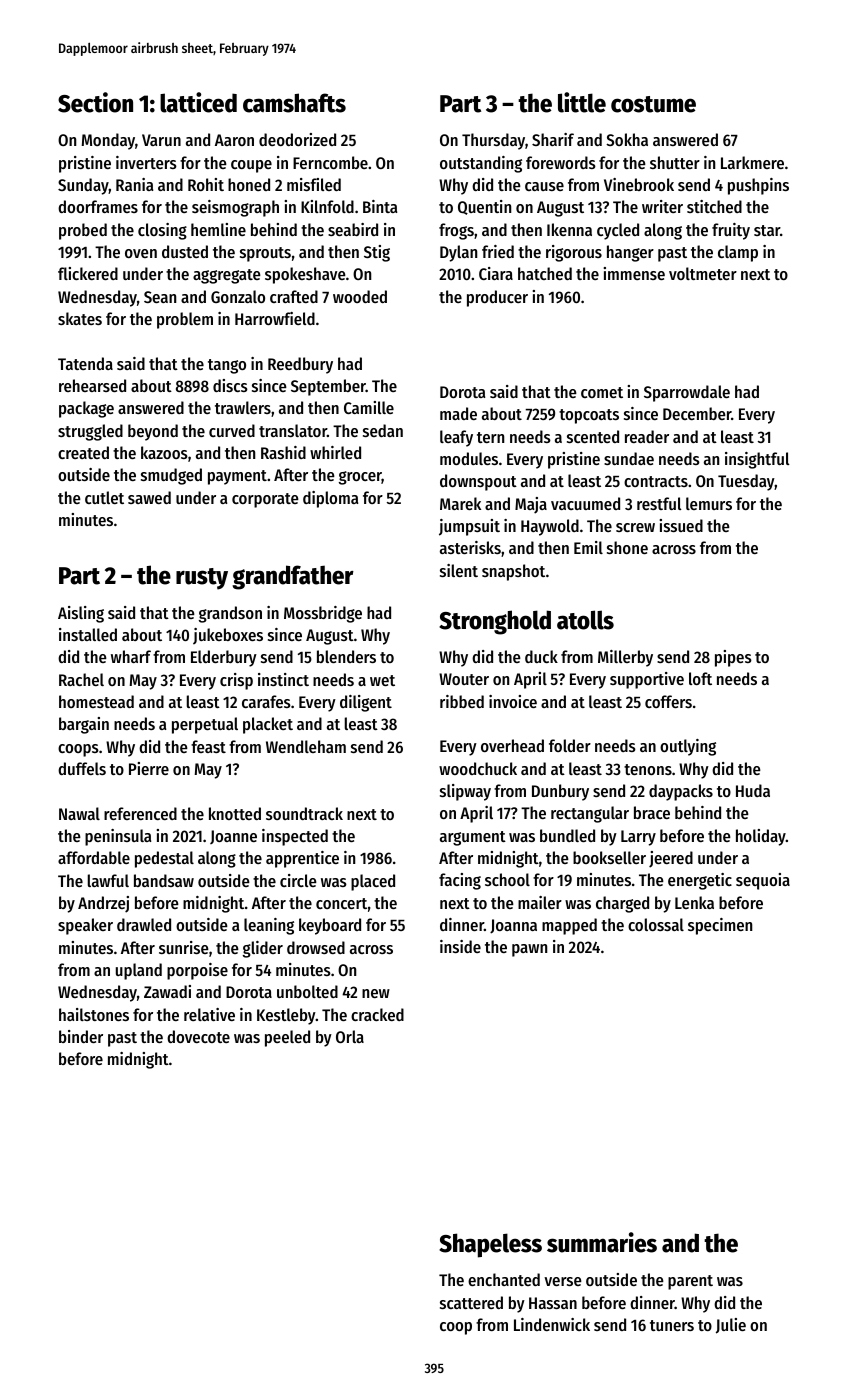 The height and width of the screenshot is (1400, 849). I want to click on made, so click(458, 413).
